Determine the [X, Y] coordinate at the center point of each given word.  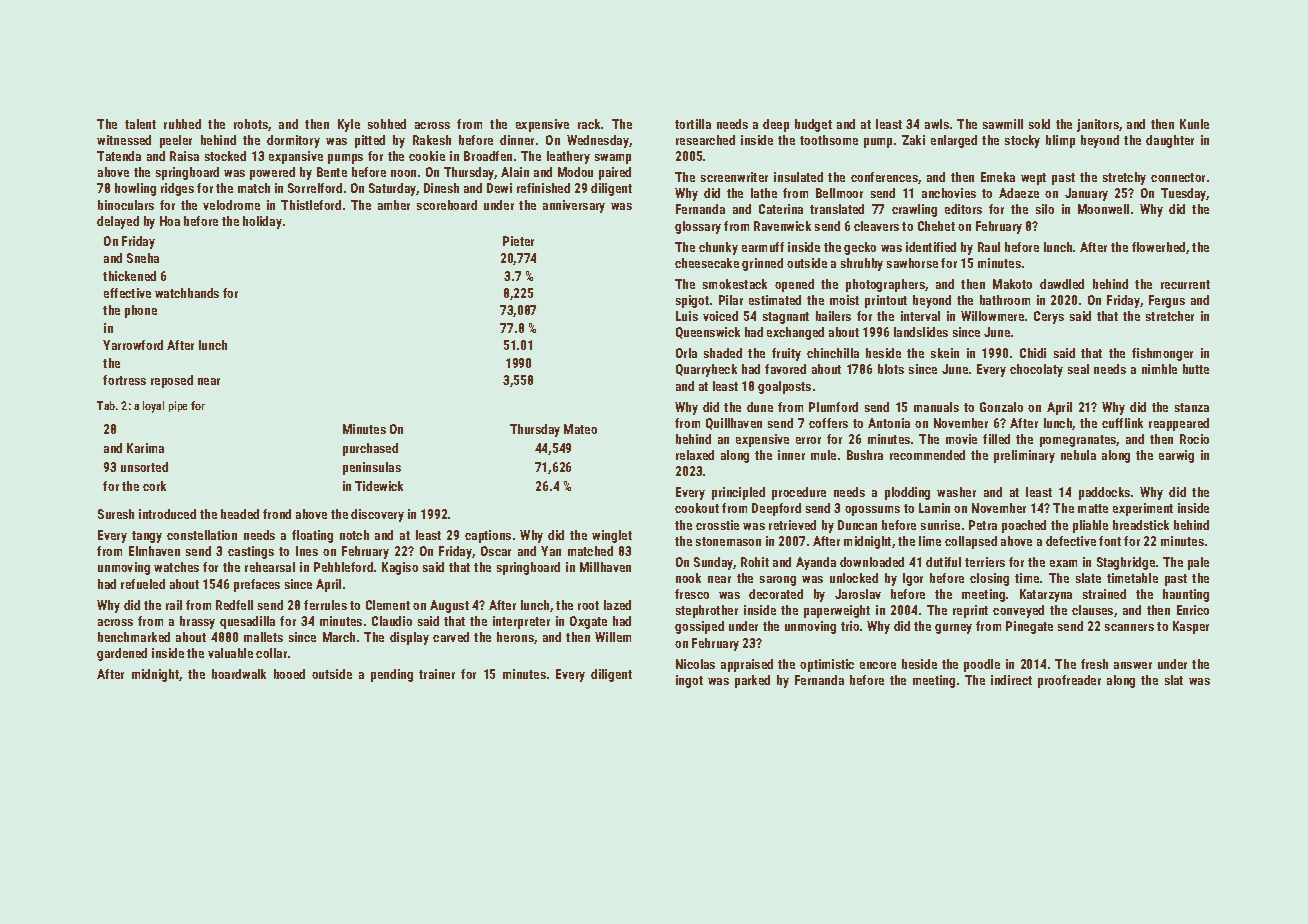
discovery [377, 515]
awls [937, 124]
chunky [718, 248]
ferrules [325, 605]
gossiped [699, 627]
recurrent [1185, 284]
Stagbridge [1126, 563]
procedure [799, 493]
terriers [985, 562]
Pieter [518, 241]
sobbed [387, 124]
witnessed [124, 140]
